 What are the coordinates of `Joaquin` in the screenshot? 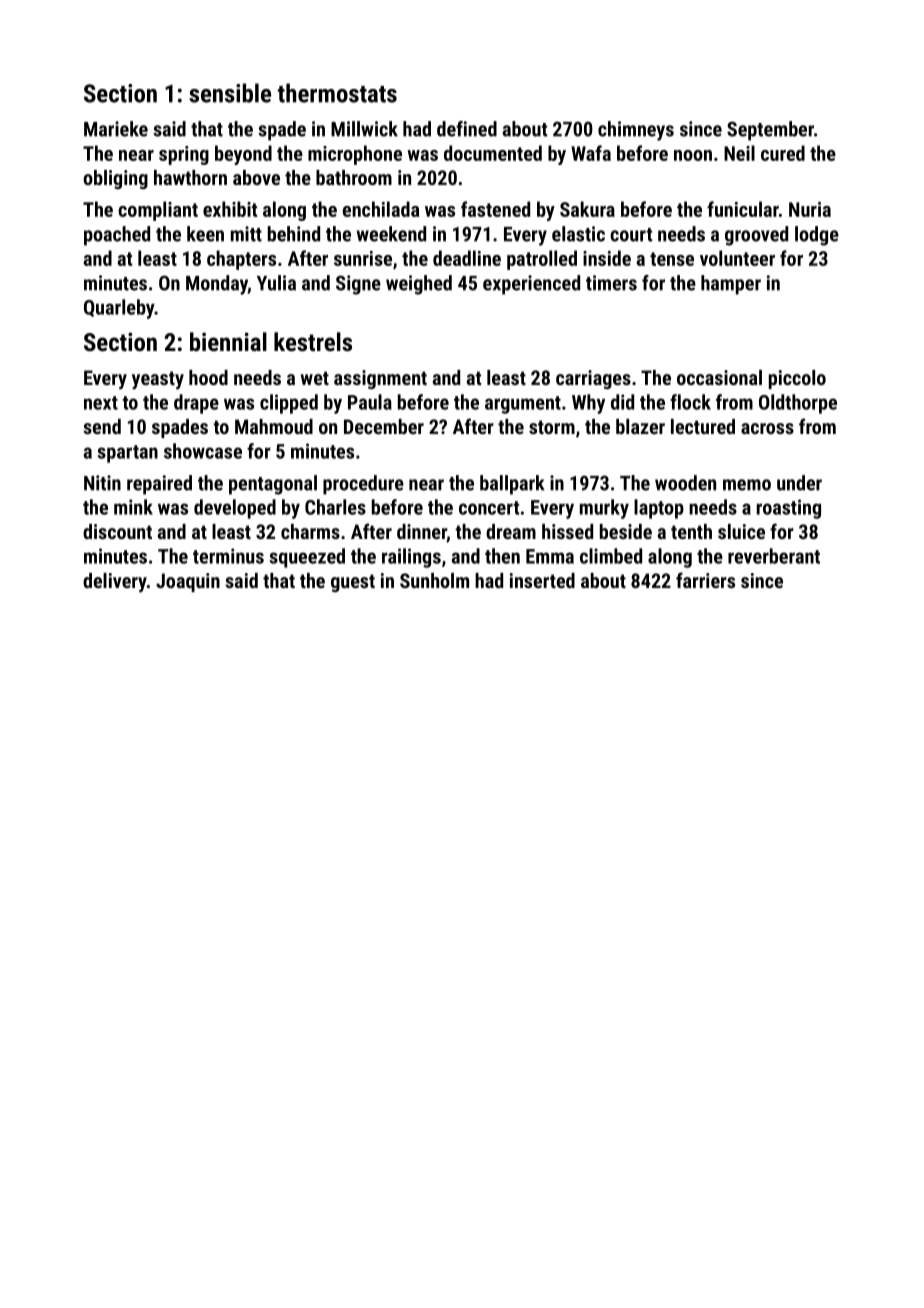 It's located at (188, 582).
